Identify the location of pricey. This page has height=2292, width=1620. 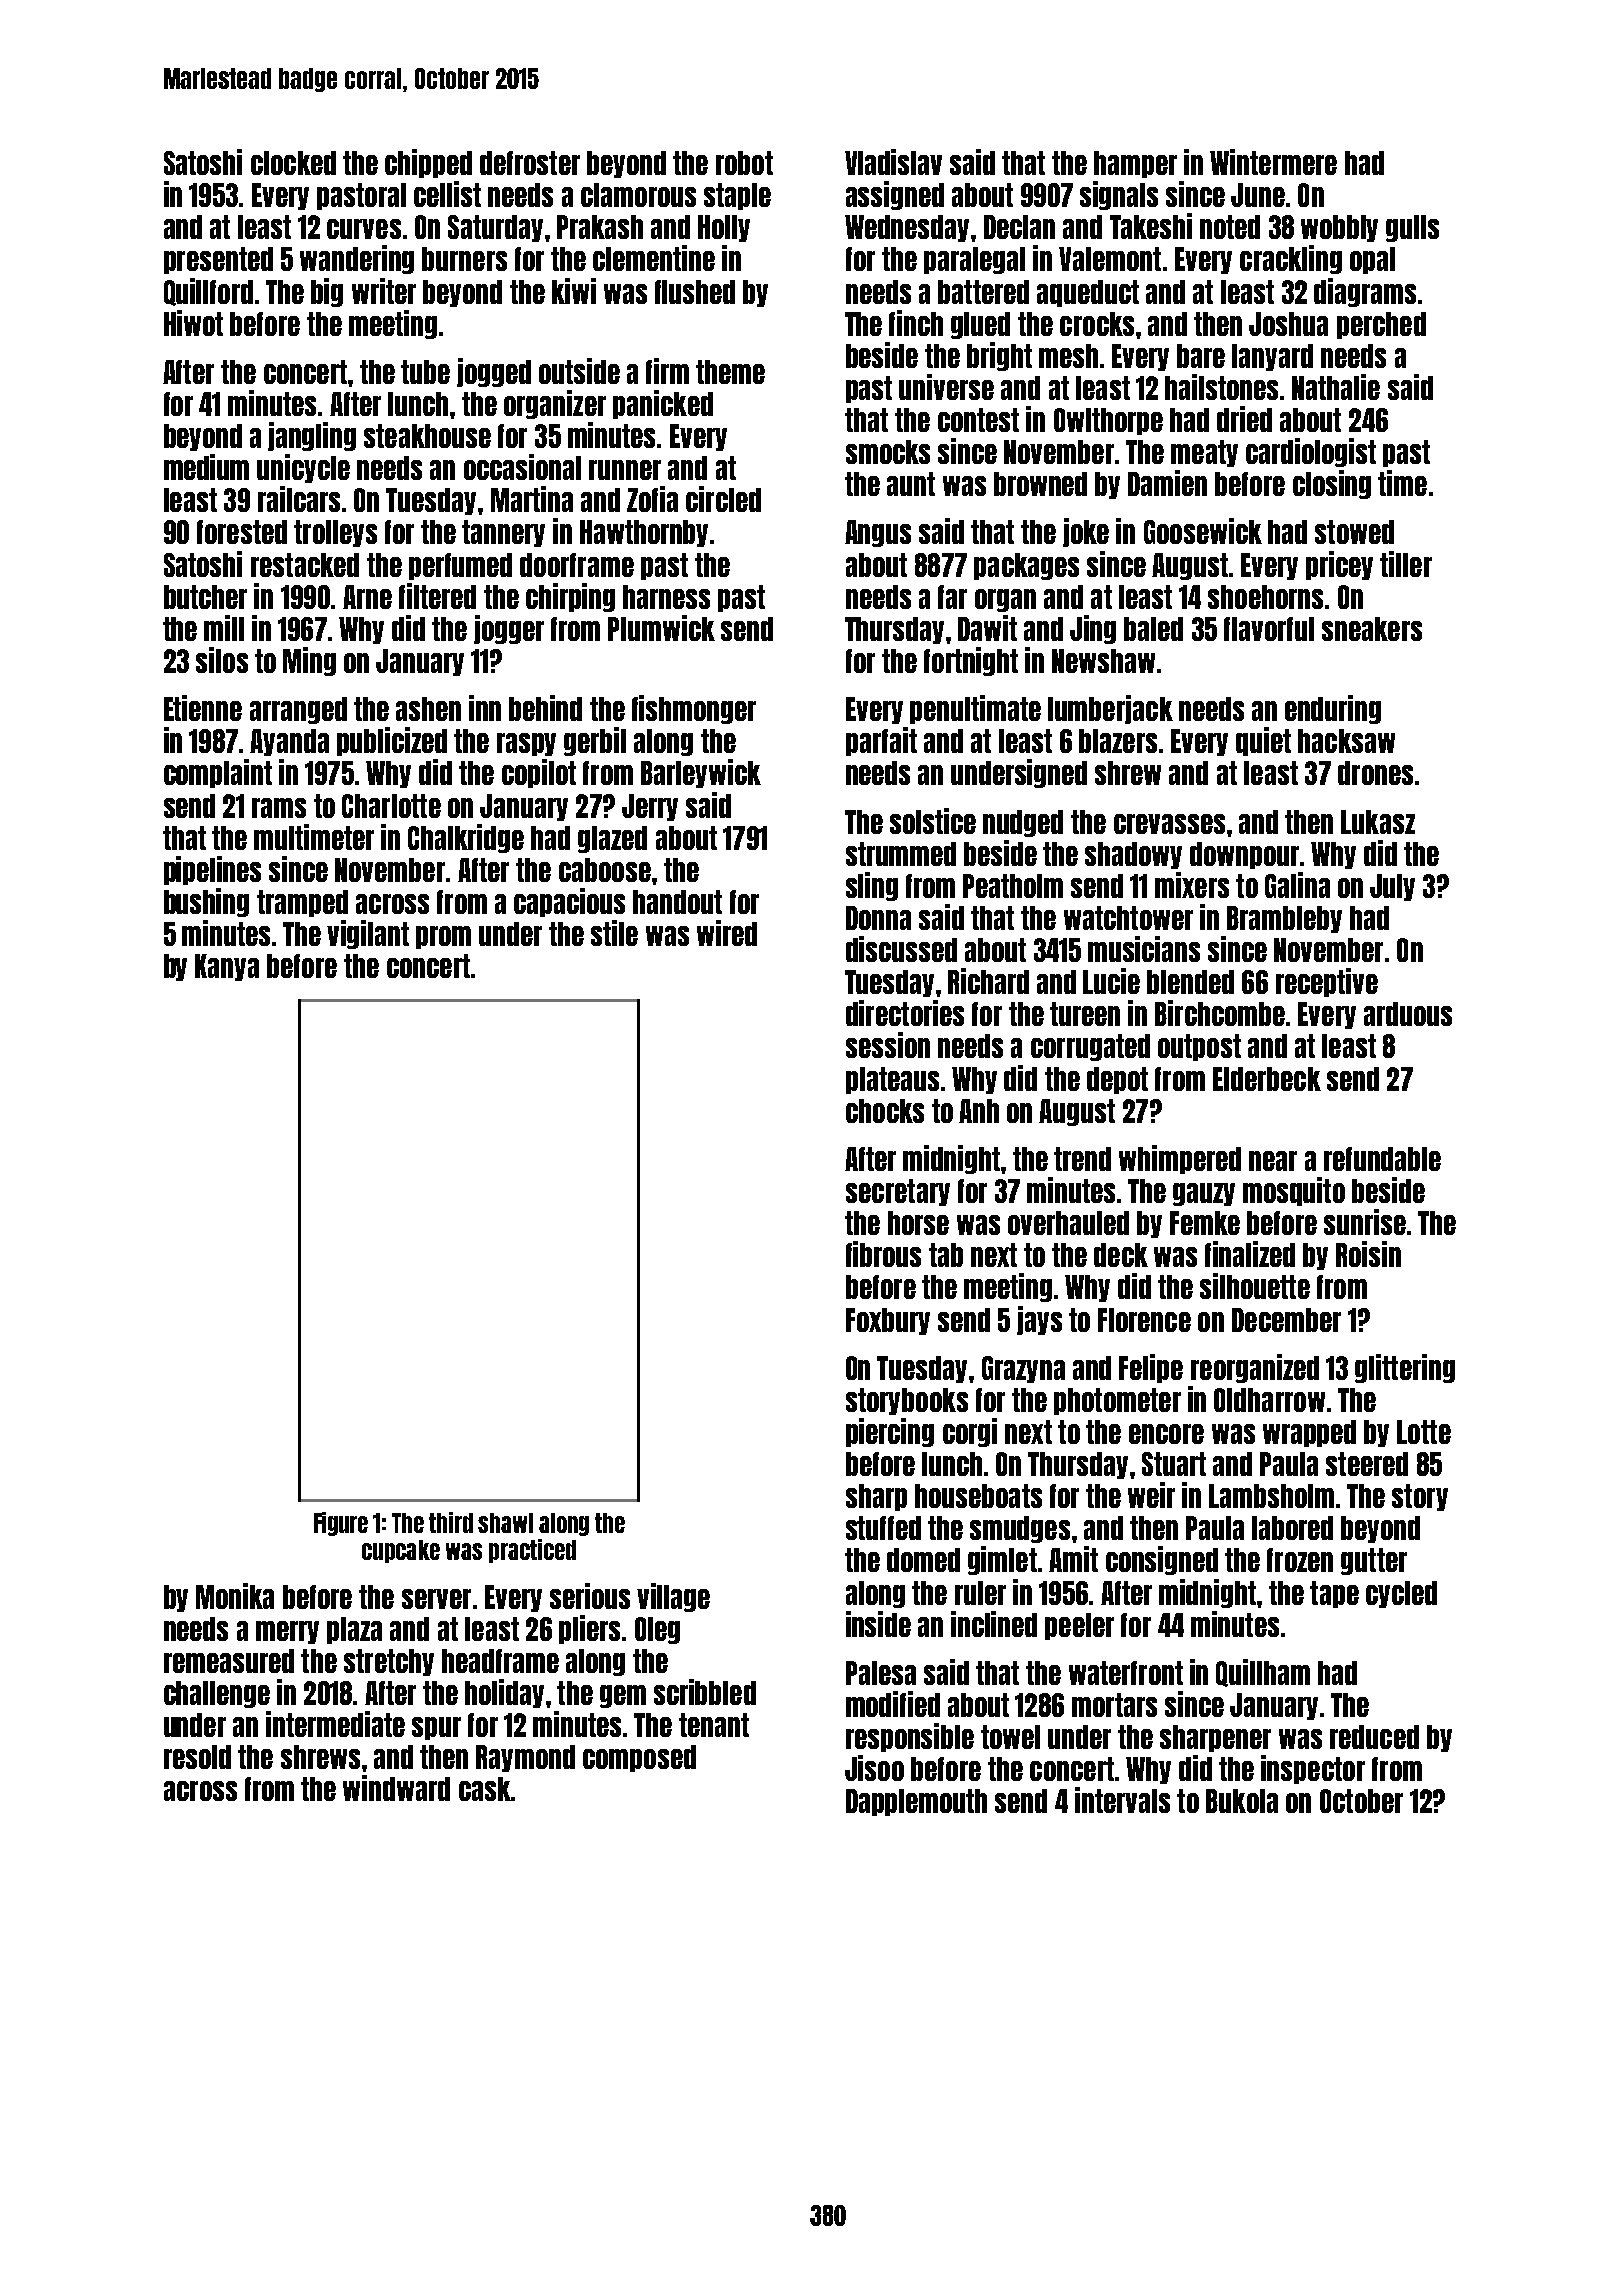
(1339, 565).
